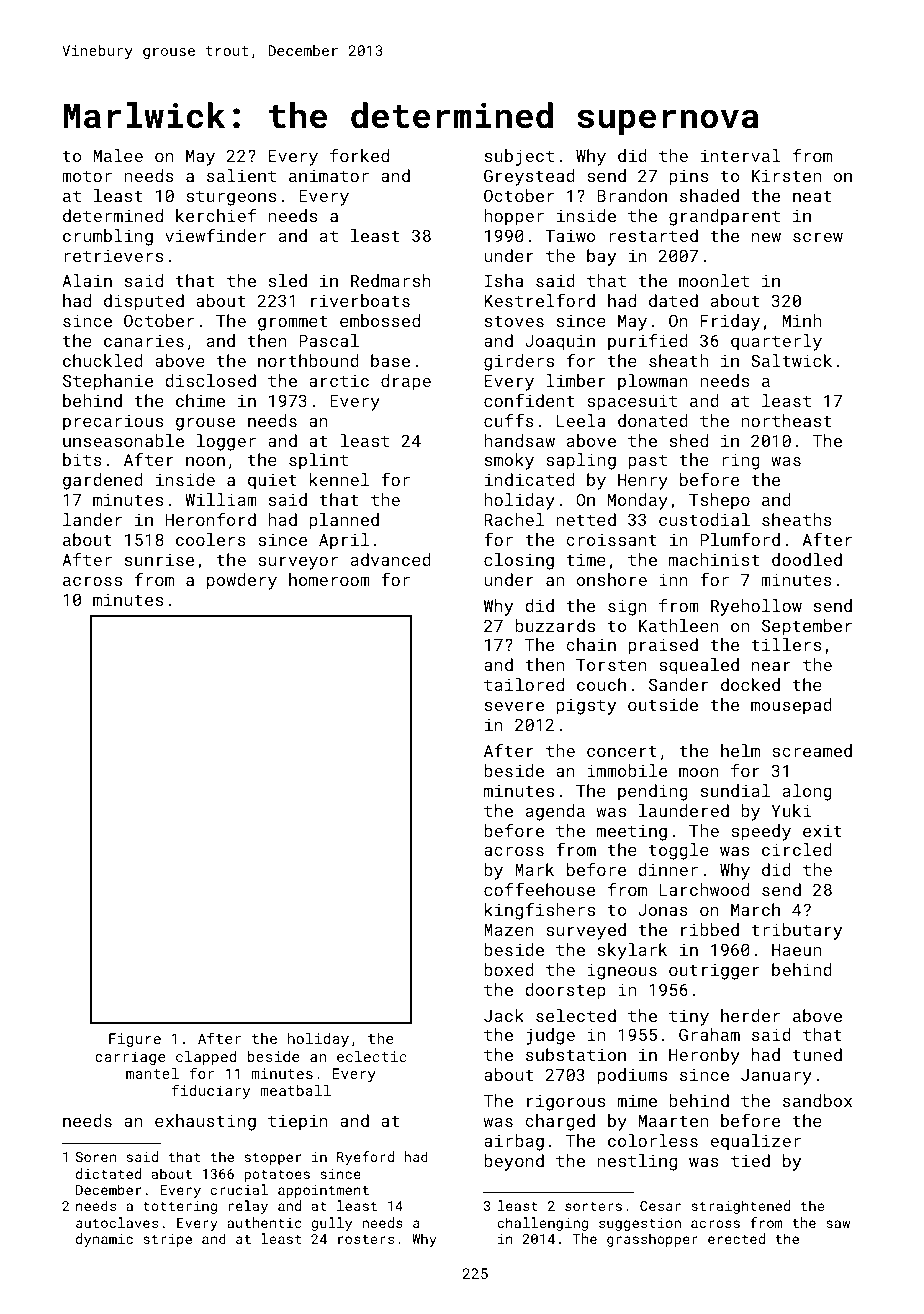  I want to click on Redmarsh, so click(391, 280).
